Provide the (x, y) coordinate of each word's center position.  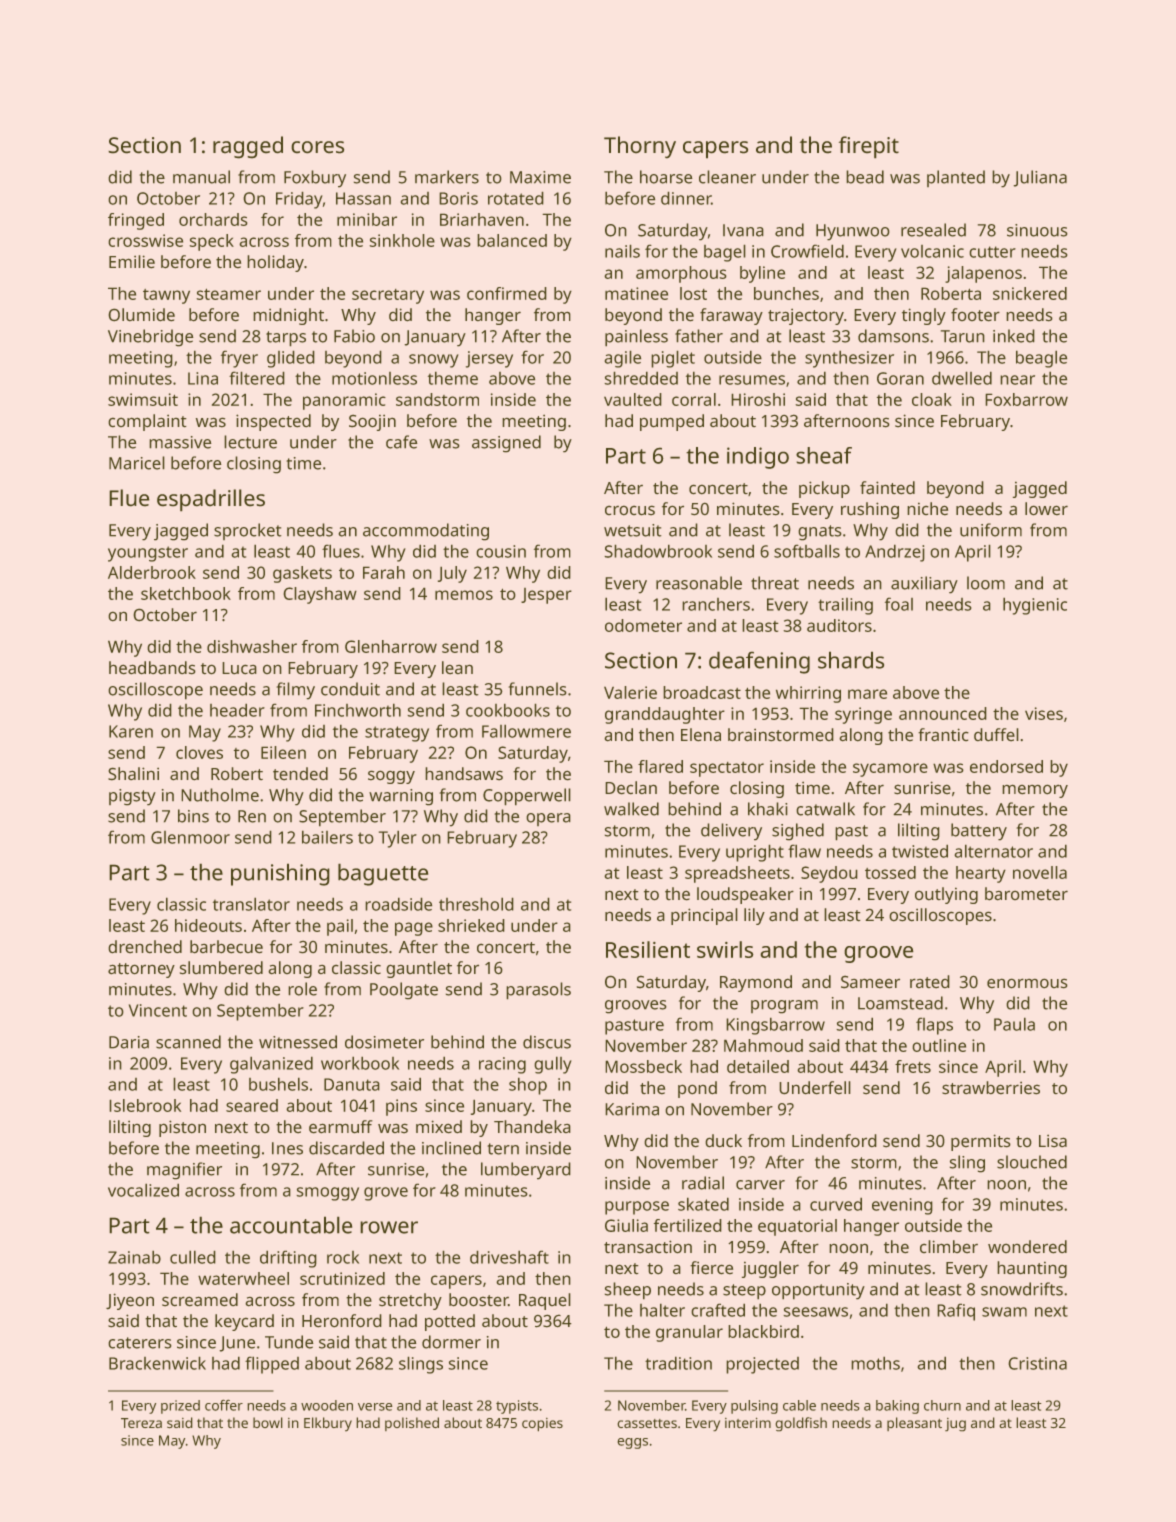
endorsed (1006, 766)
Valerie (630, 692)
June (237, 1344)
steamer (229, 294)
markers (447, 177)
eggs (633, 1443)
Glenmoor (190, 837)
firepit (869, 147)
